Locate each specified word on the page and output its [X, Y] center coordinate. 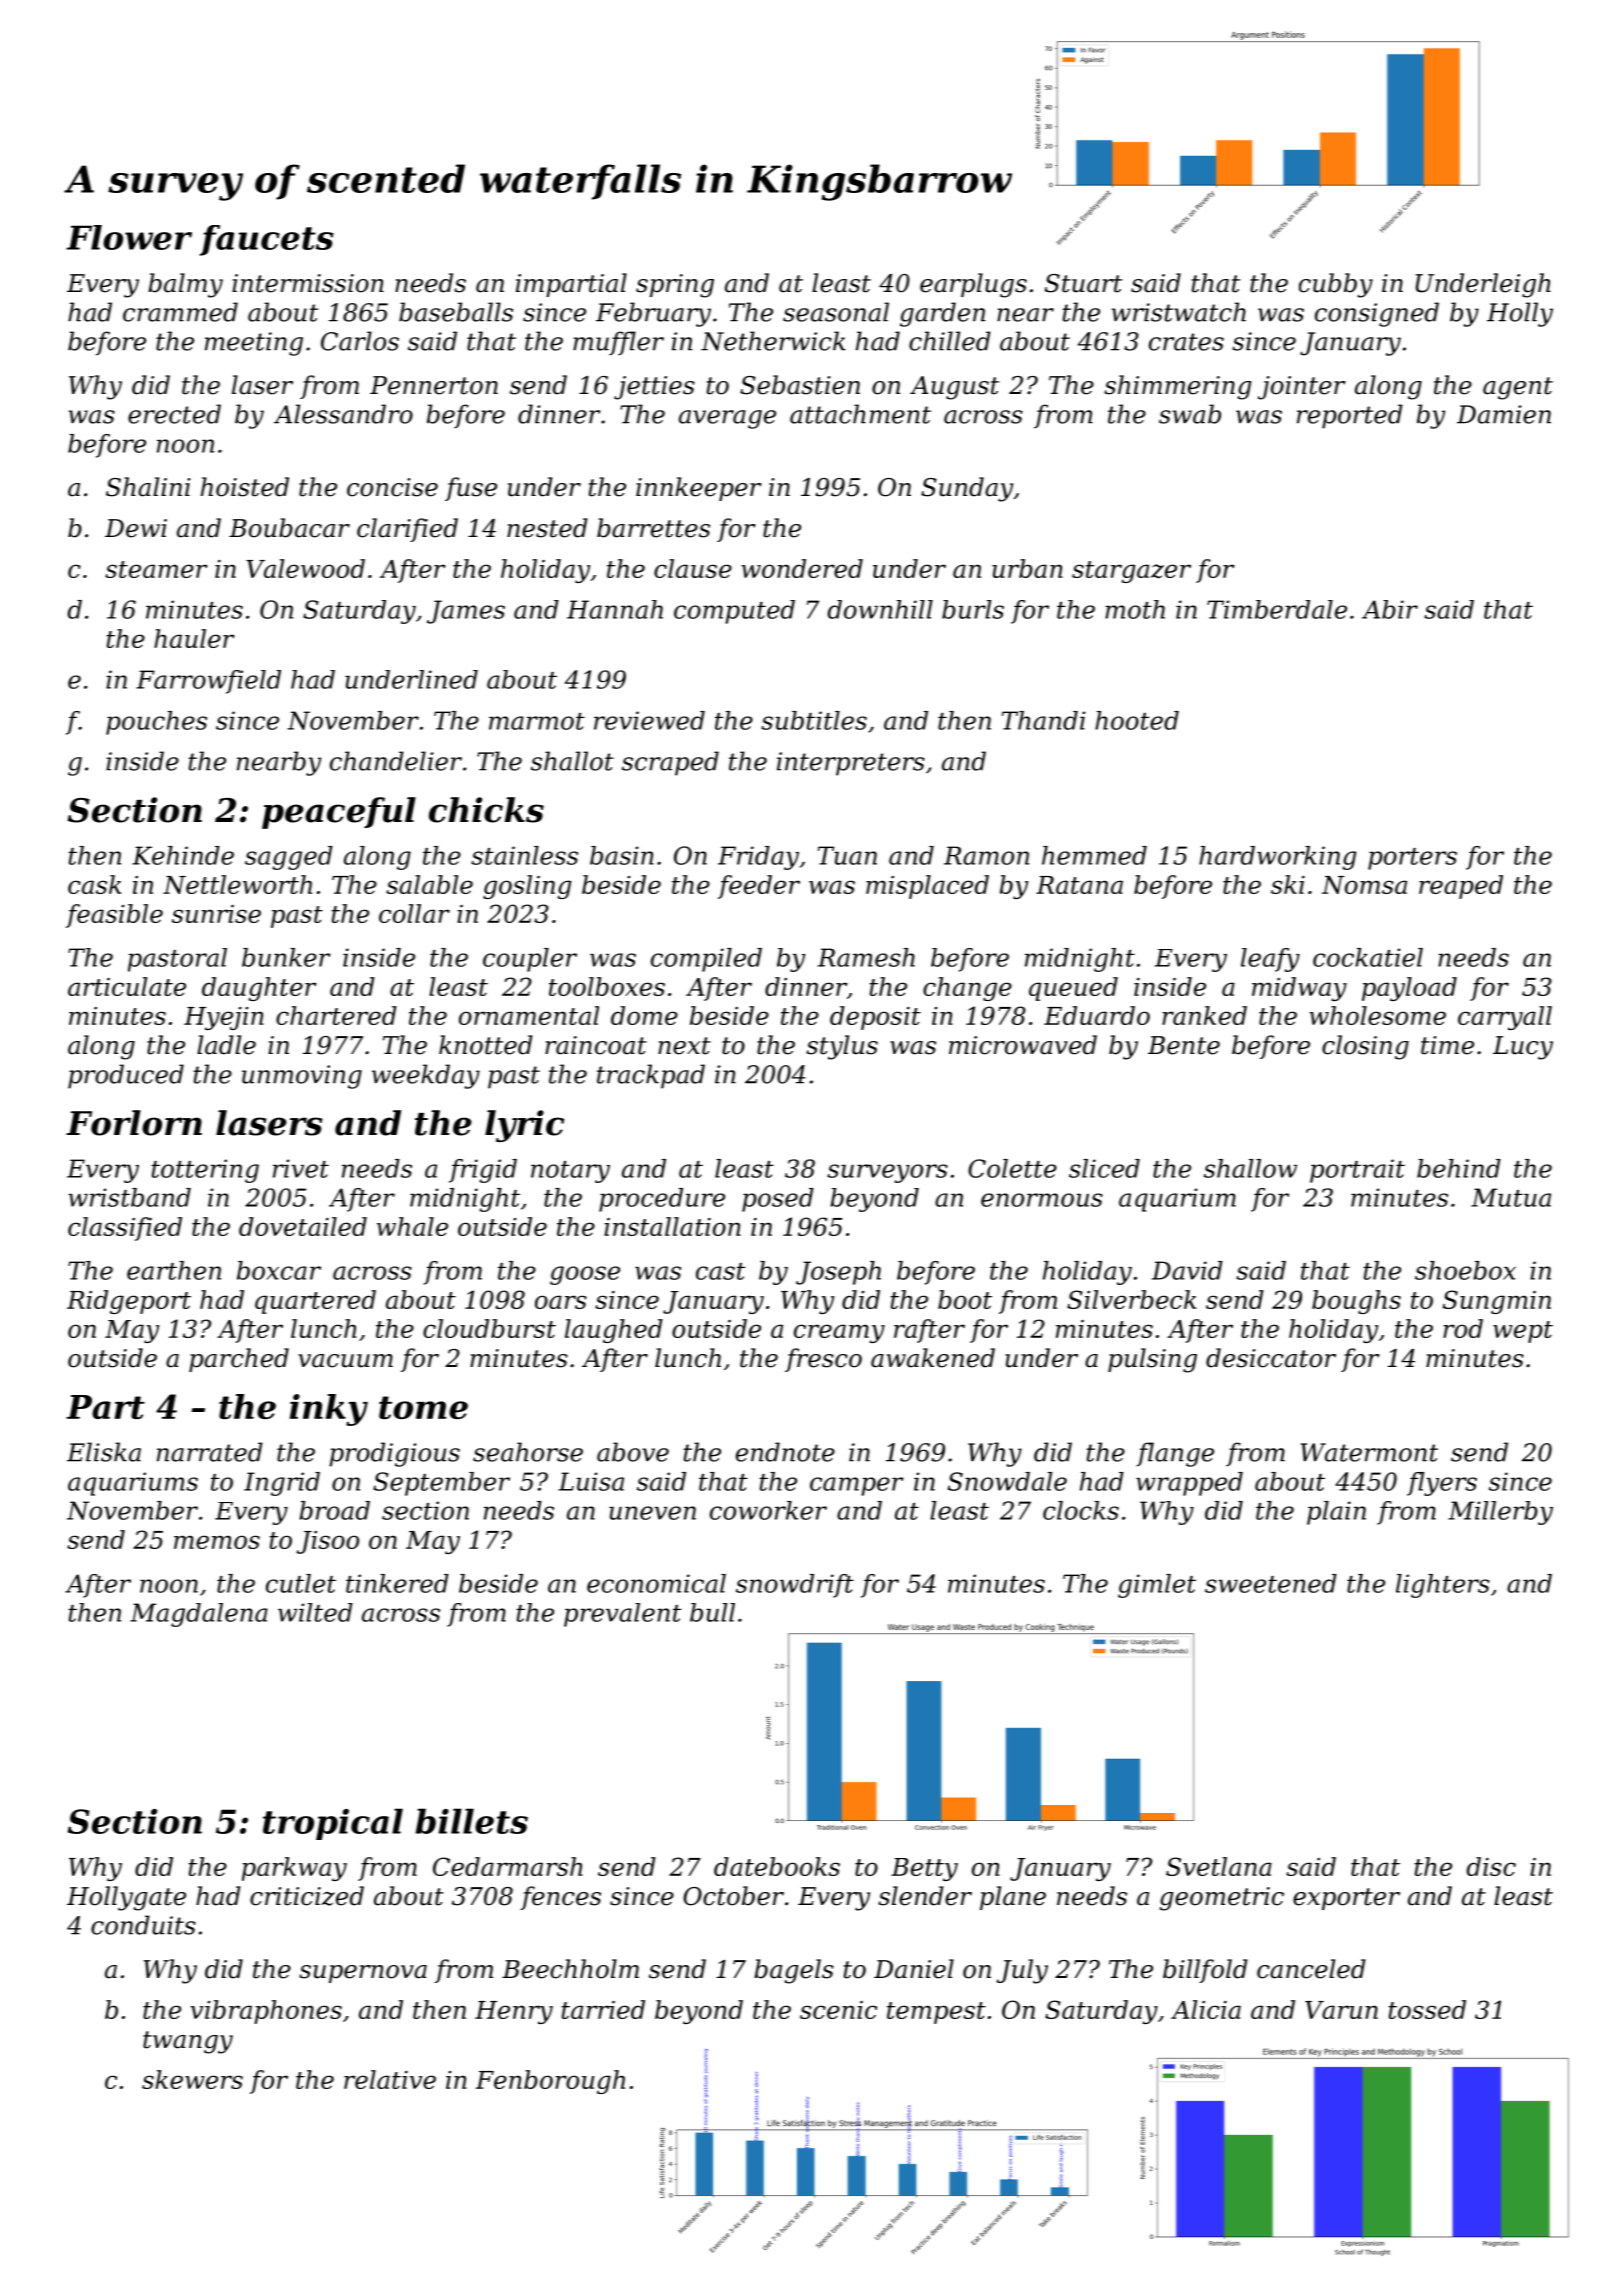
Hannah [615, 609]
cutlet [301, 1583]
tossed [1427, 2009]
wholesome [1378, 1015]
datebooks [777, 1866]
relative [390, 2079]
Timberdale [1277, 609]
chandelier [396, 761]
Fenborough [550, 2082]
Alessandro [343, 414]
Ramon [986, 855]
